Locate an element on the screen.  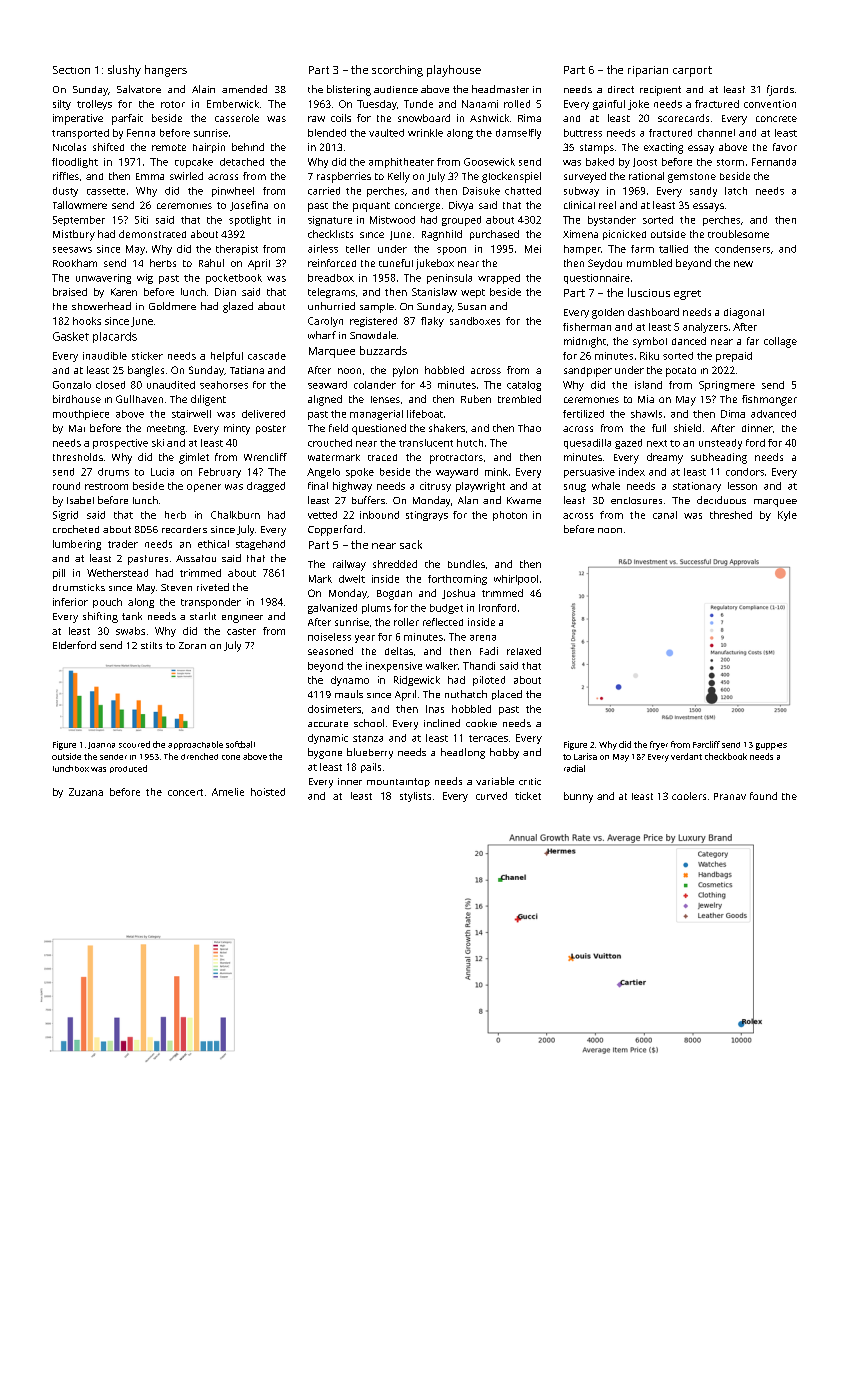
spoon is located at coordinates (451, 251).
